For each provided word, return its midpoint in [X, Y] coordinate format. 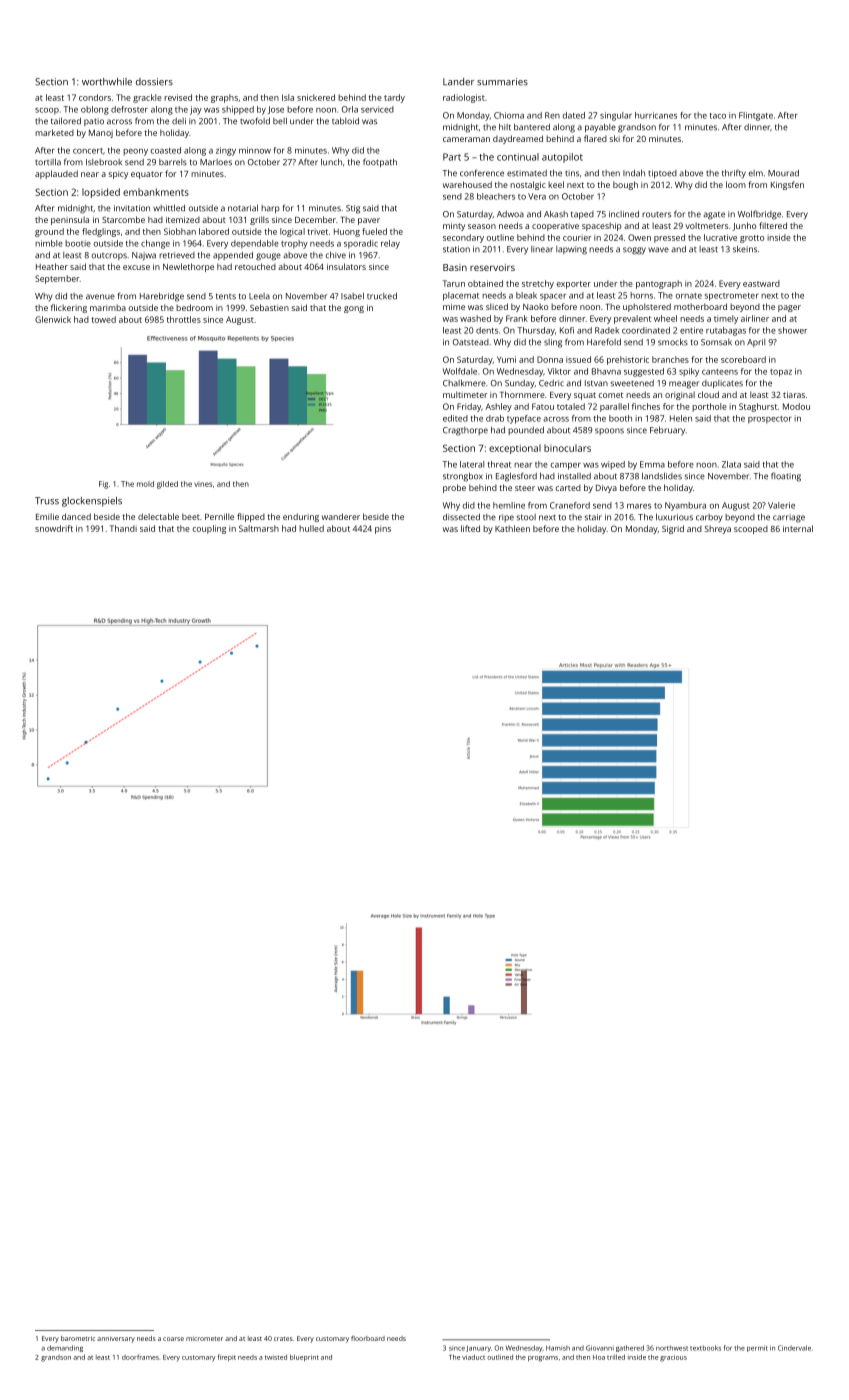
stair [593, 517]
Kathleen [512, 528]
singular [616, 116]
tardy [394, 98]
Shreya [718, 529]
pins [383, 529]
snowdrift [54, 528]
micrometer [204, 1338]
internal [798, 528]
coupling [209, 529]
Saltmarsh [259, 528]
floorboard [368, 1338]
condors [95, 97]
